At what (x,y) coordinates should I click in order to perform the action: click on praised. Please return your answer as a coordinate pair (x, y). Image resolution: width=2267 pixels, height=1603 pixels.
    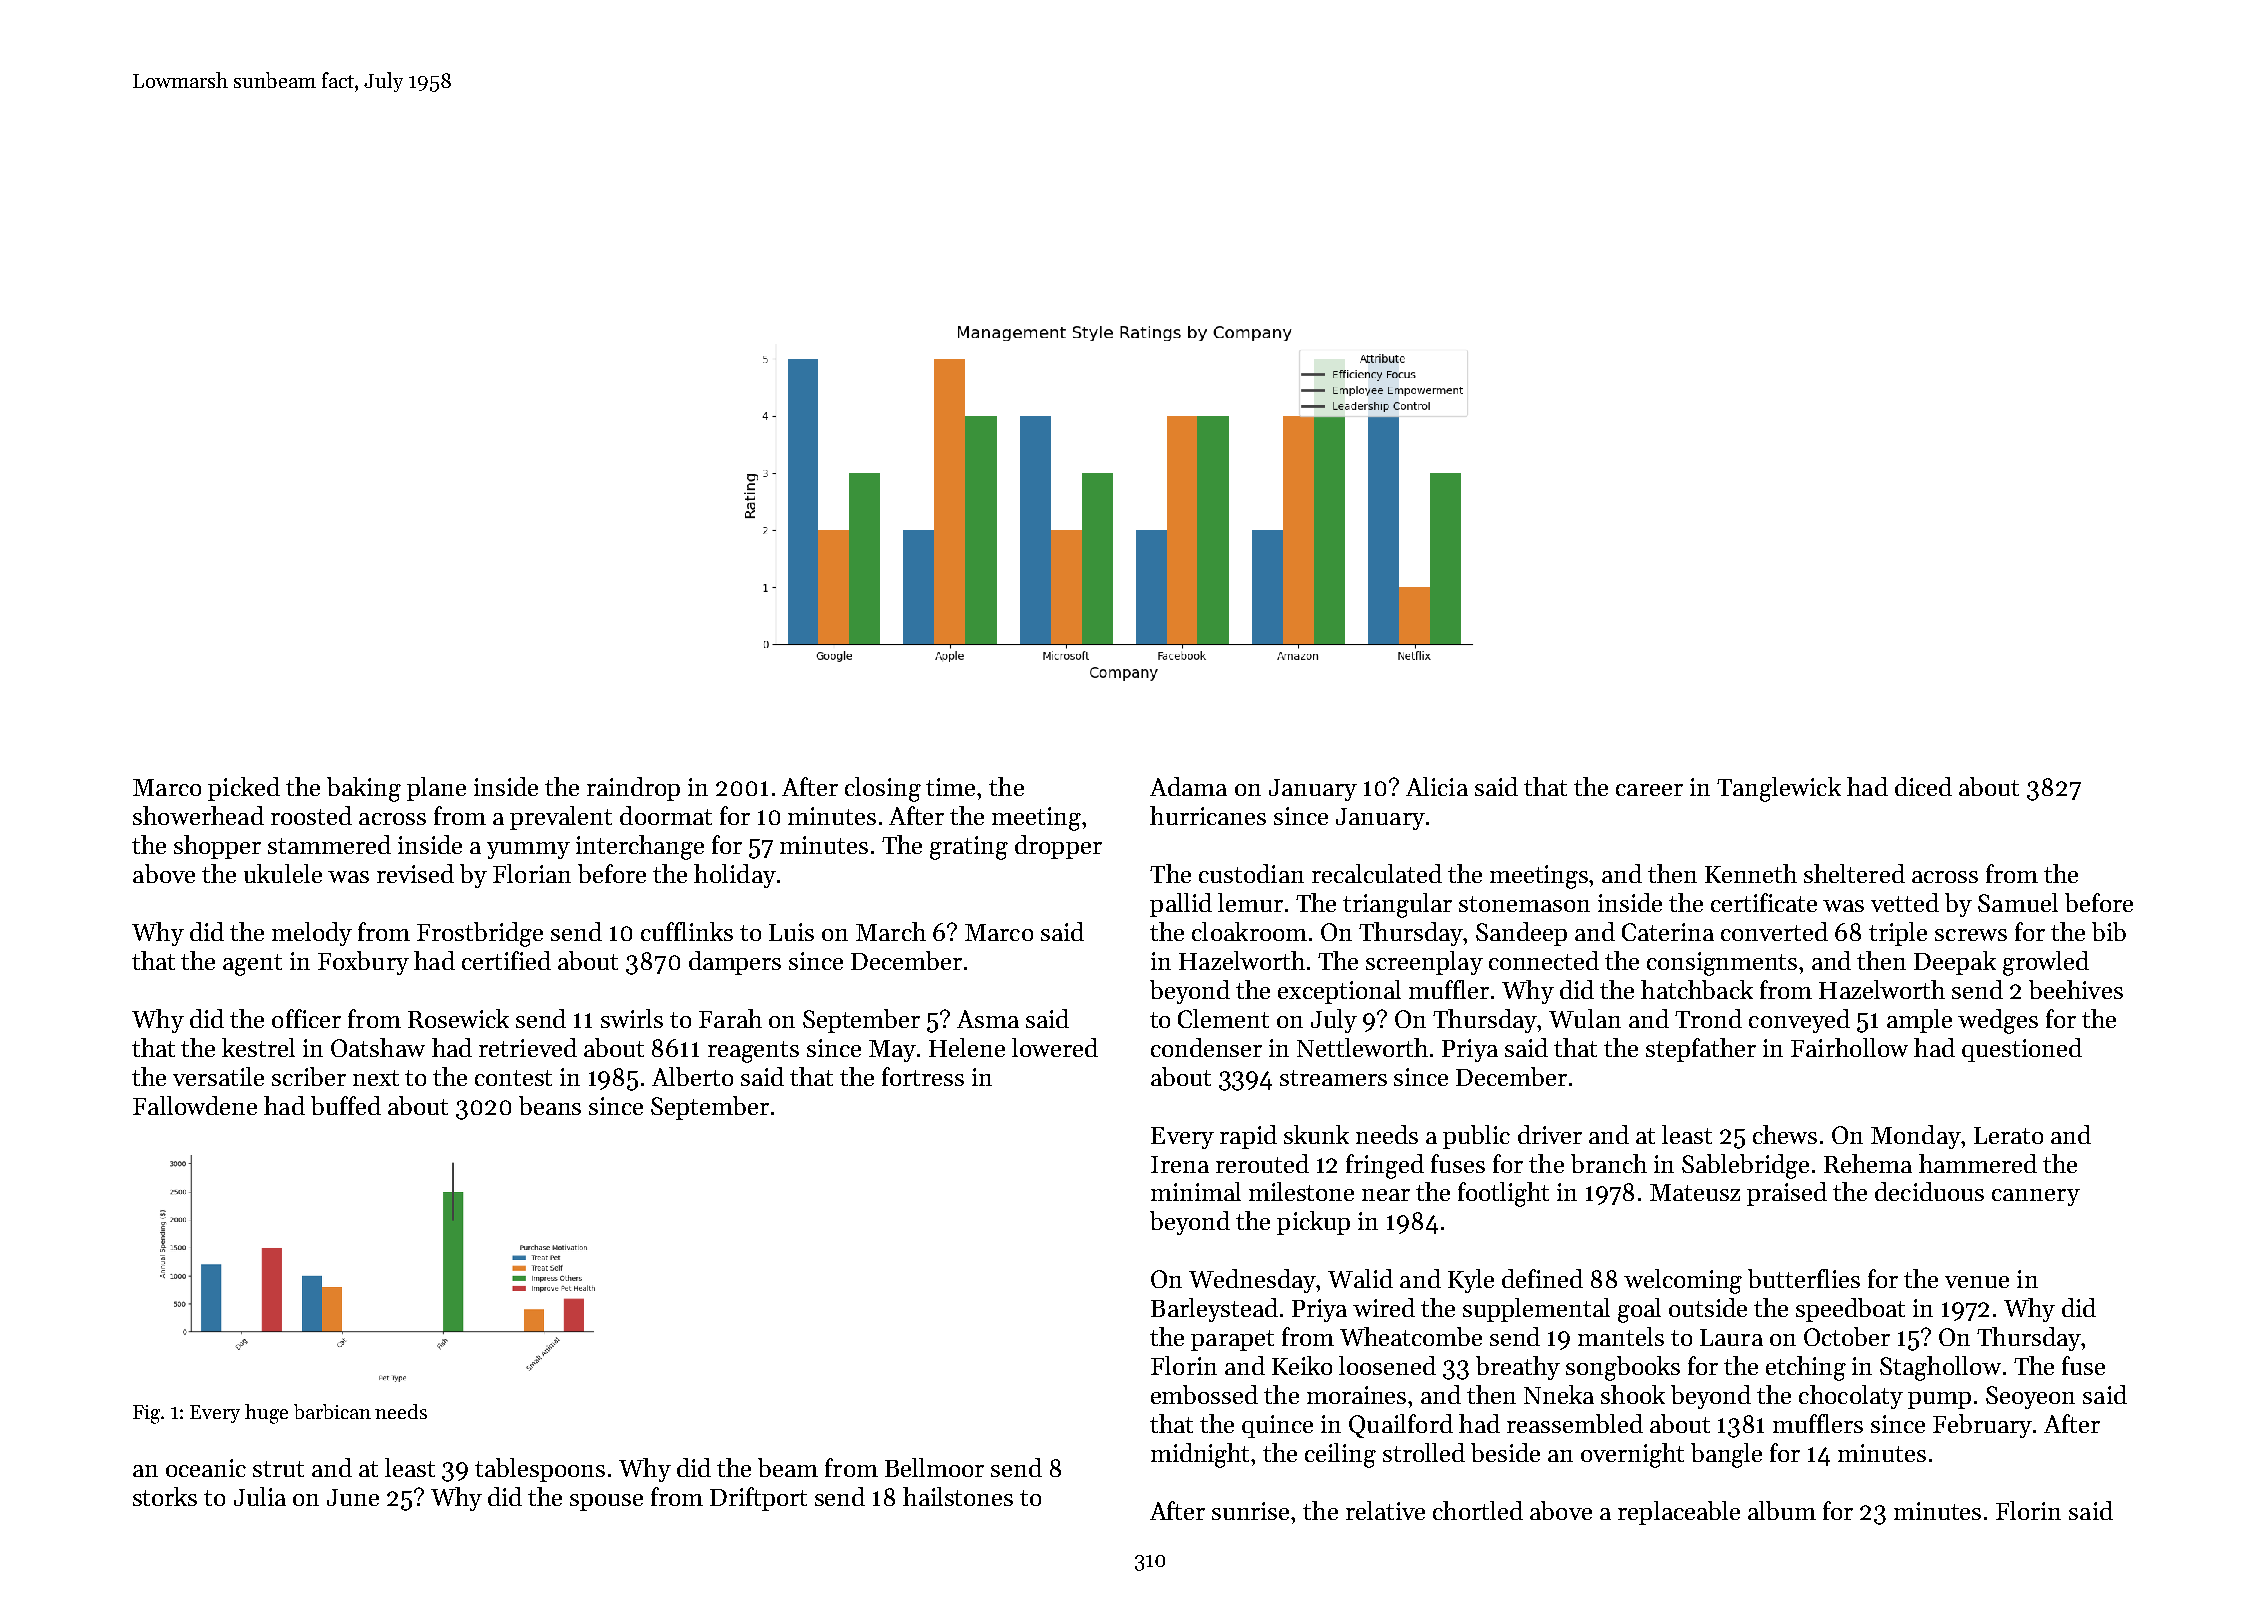
    Looking at the image, I should click on (1787, 1194).
